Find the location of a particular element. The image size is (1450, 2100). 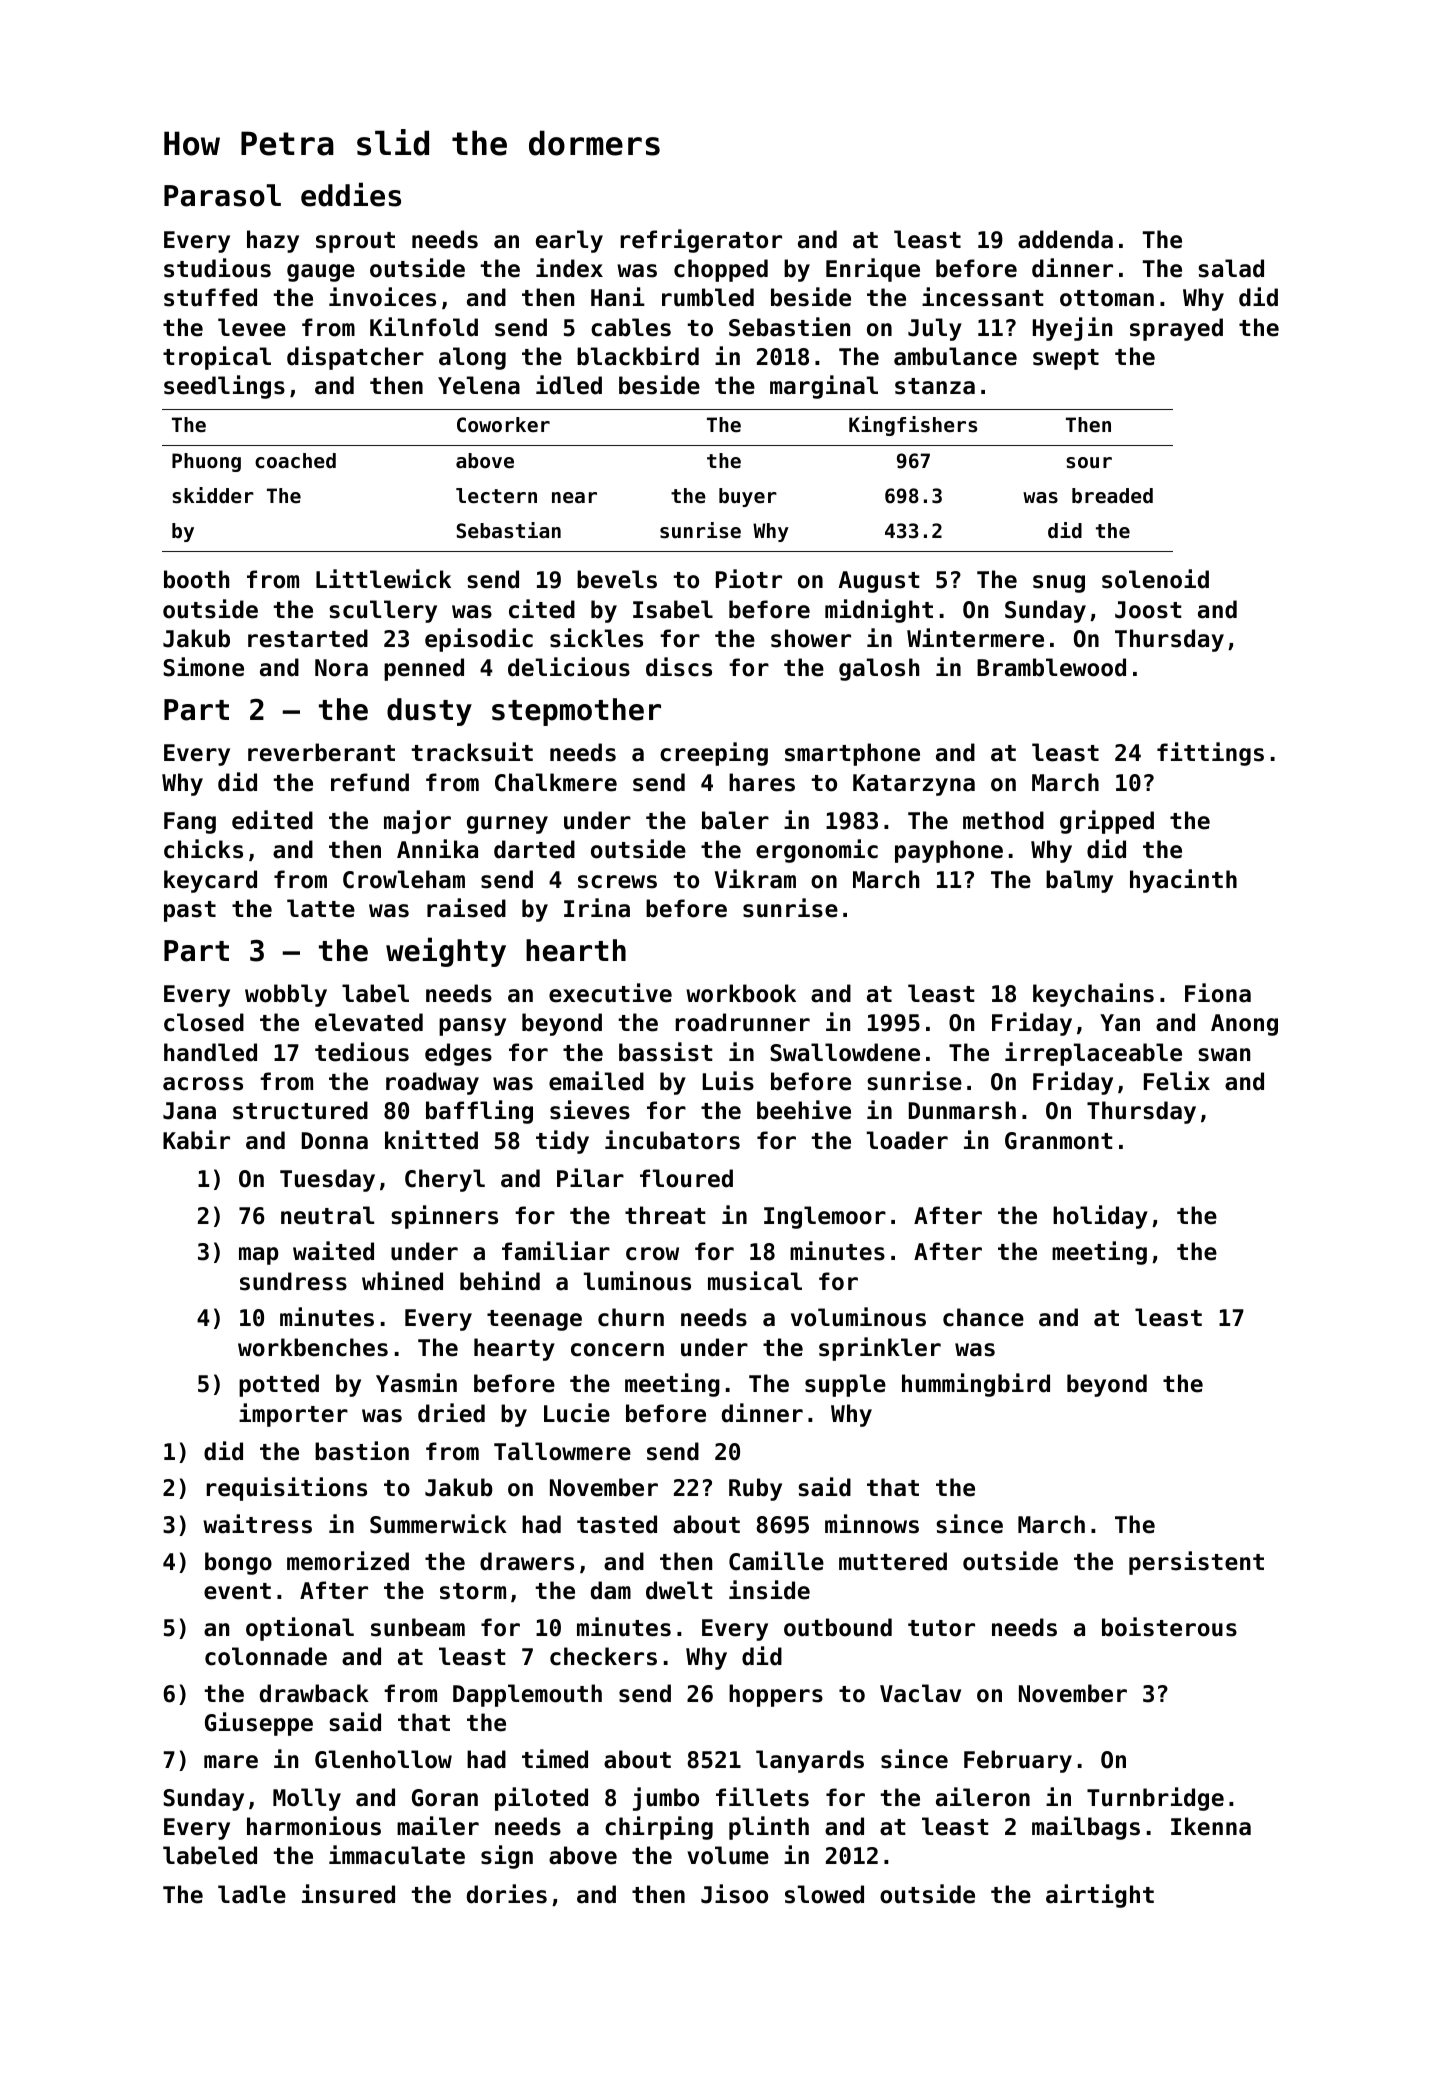

Fiona is located at coordinates (1218, 993).
